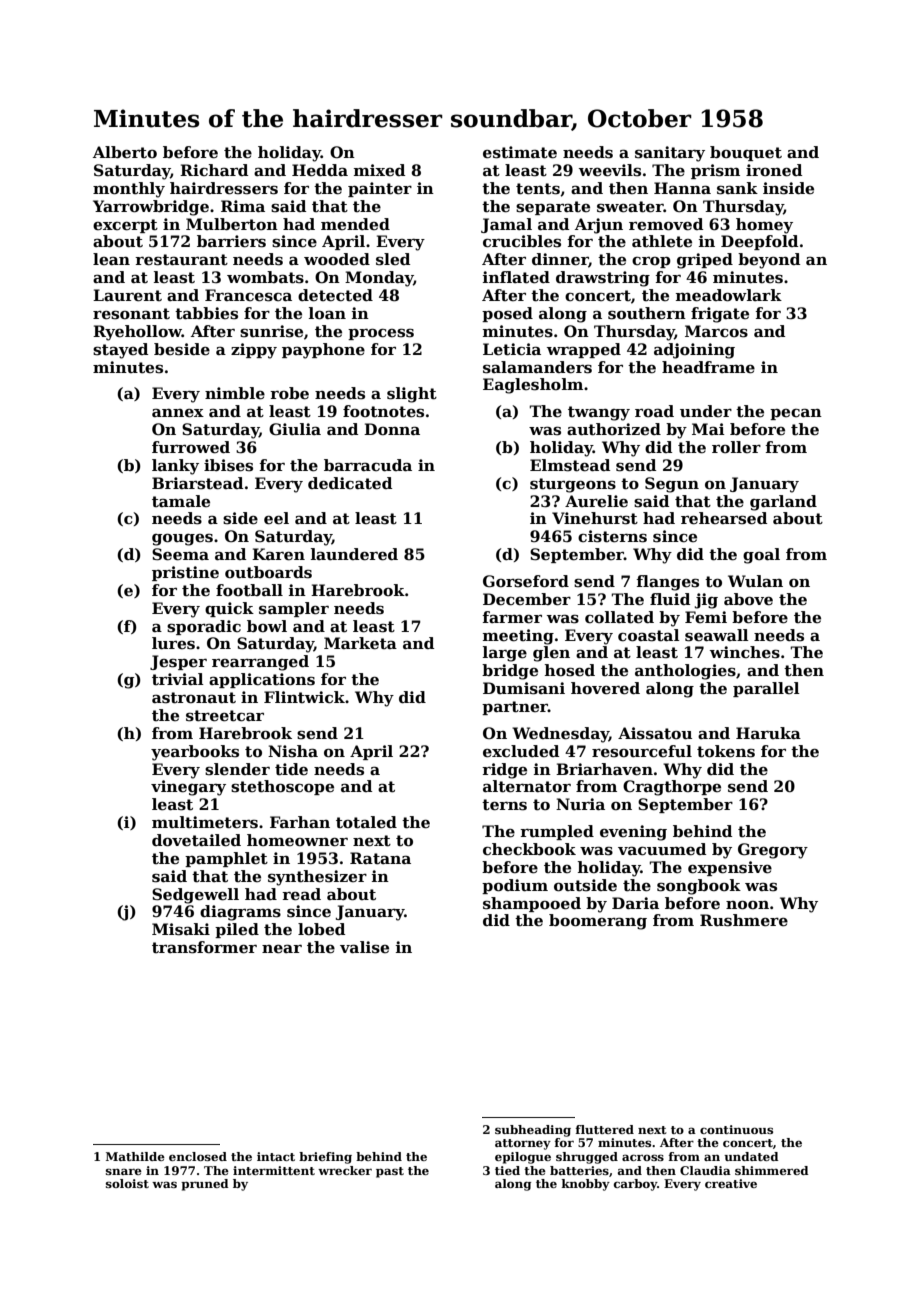  What do you see at coordinates (724, 518) in the document?
I see `rehearsed` at bounding box center [724, 518].
